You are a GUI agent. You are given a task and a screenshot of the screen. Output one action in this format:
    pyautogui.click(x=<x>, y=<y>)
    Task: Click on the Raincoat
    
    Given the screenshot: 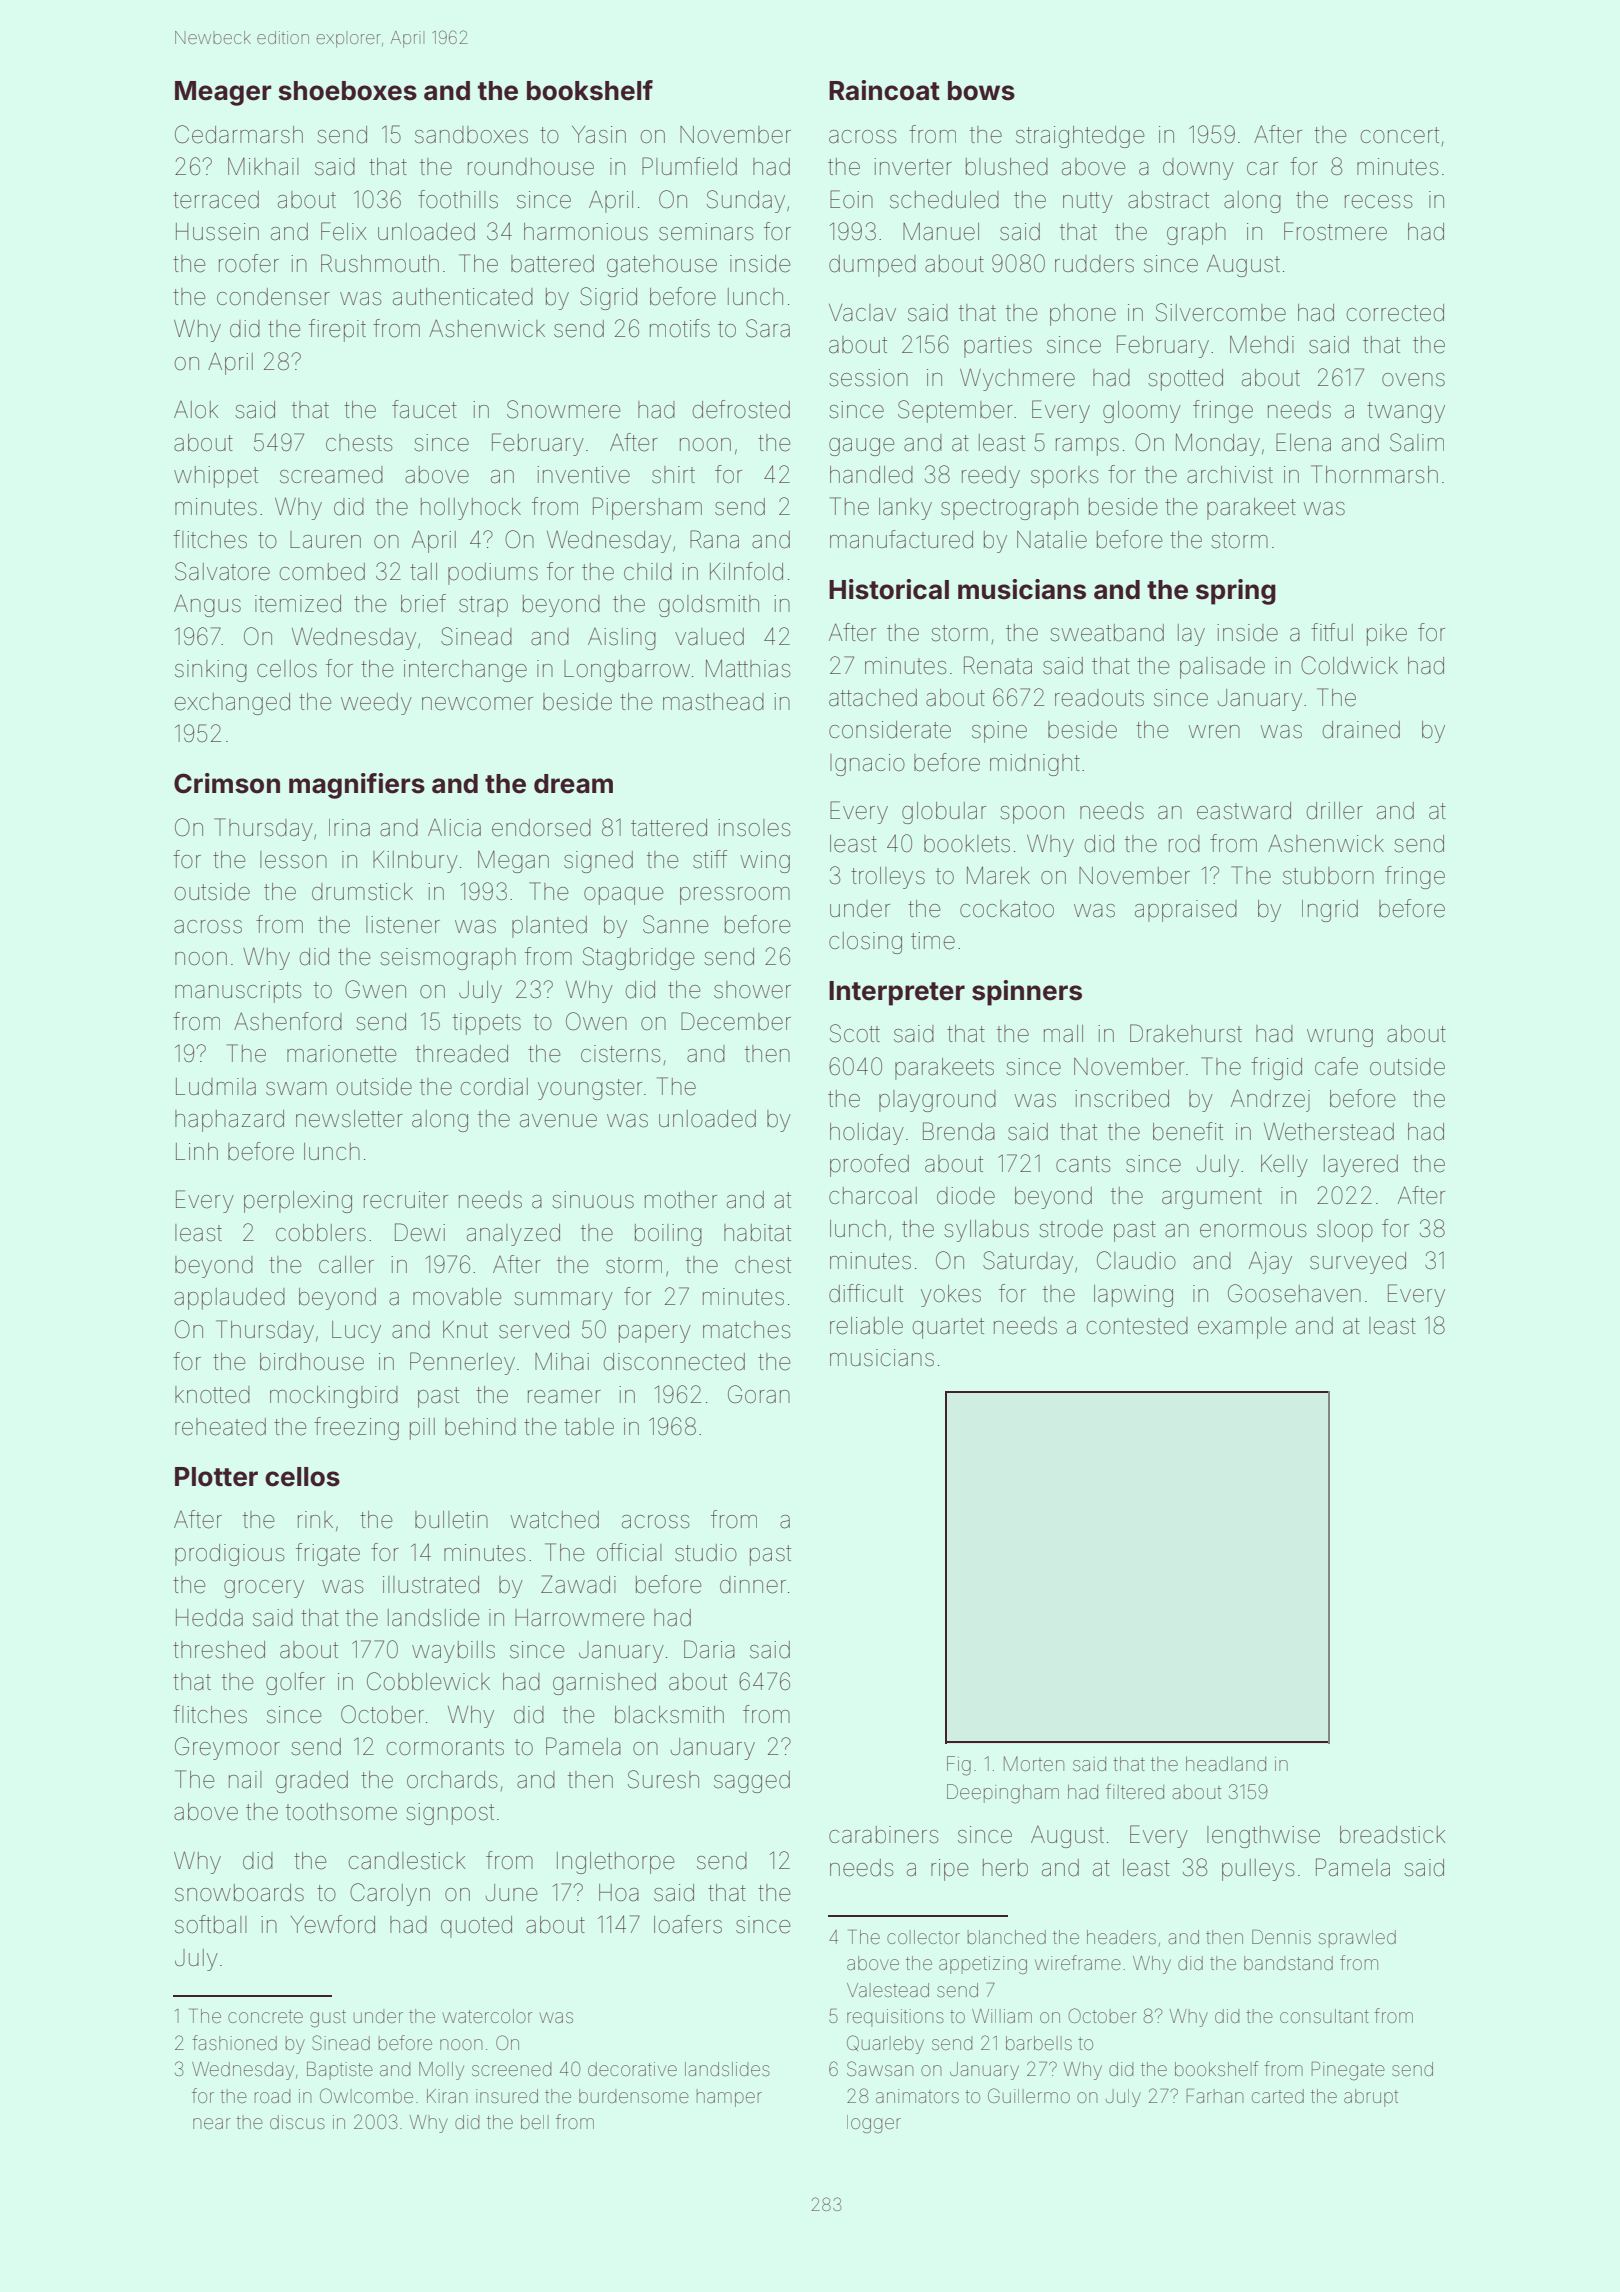 What is the action you would take?
    pyautogui.click(x=884, y=90)
